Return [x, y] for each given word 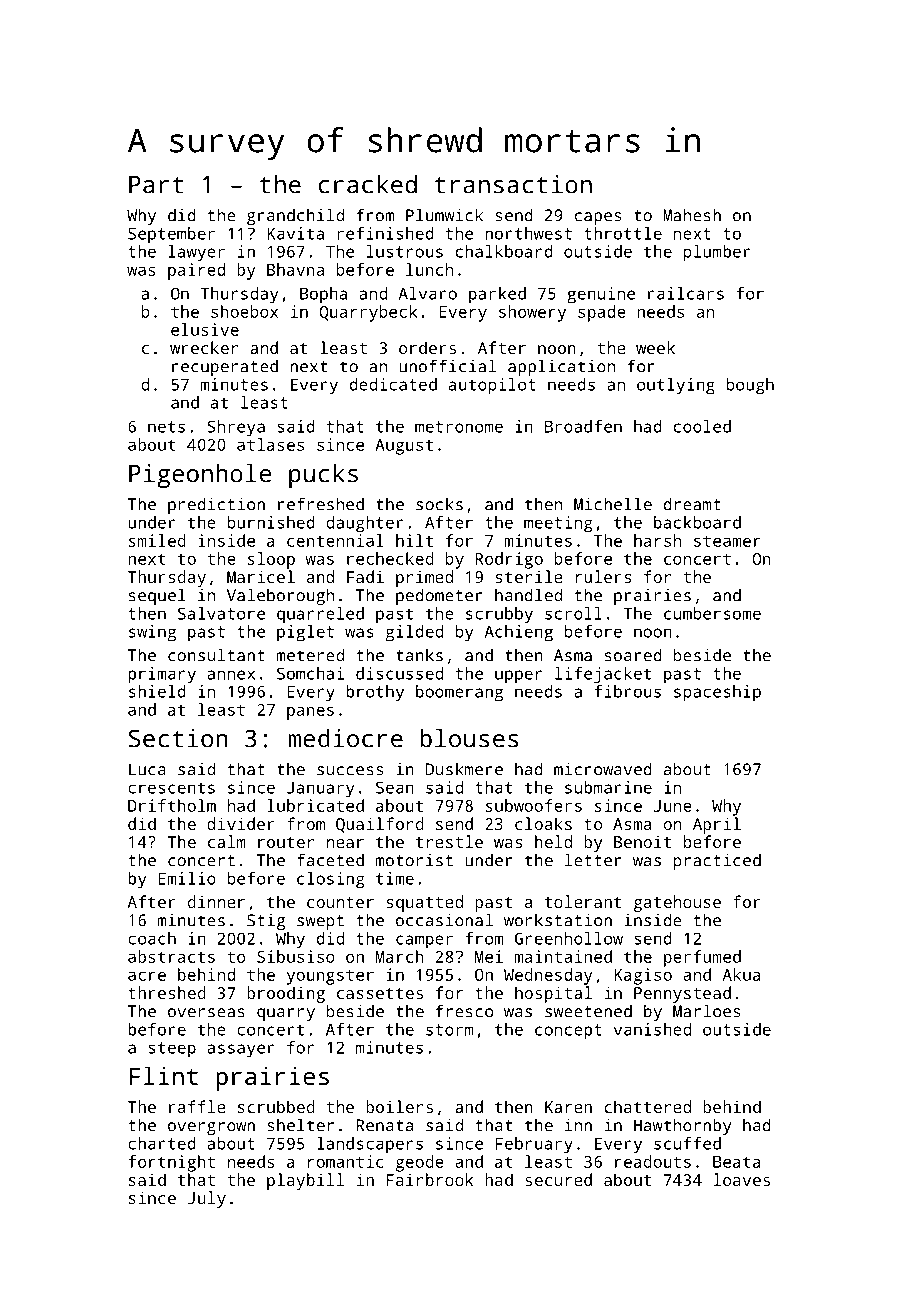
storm [450, 1030]
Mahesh [692, 215]
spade [602, 313]
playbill [305, 1181]
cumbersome [712, 613]
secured [558, 1179]
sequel [157, 596]
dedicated [393, 384]
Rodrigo [509, 560]
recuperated [225, 367]
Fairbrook [430, 1179]
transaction [513, 184]
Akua [741, 974]
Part [156, 185]
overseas [206, 1013]
